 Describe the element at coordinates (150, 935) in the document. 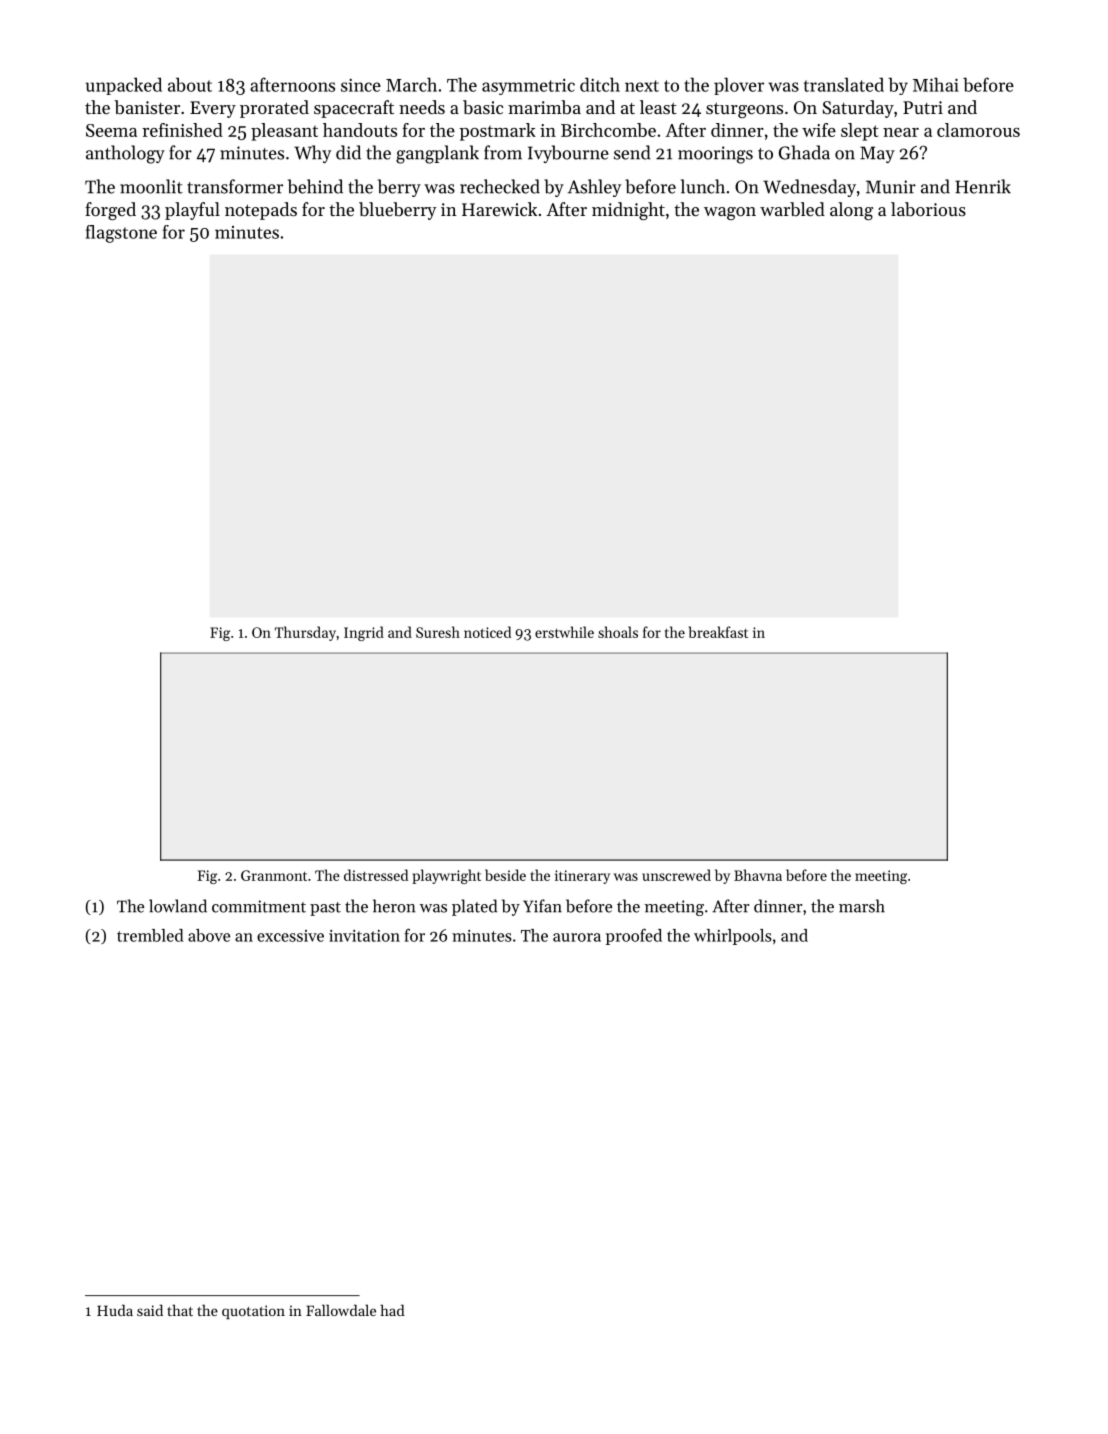

I see `trembled` at that location.
